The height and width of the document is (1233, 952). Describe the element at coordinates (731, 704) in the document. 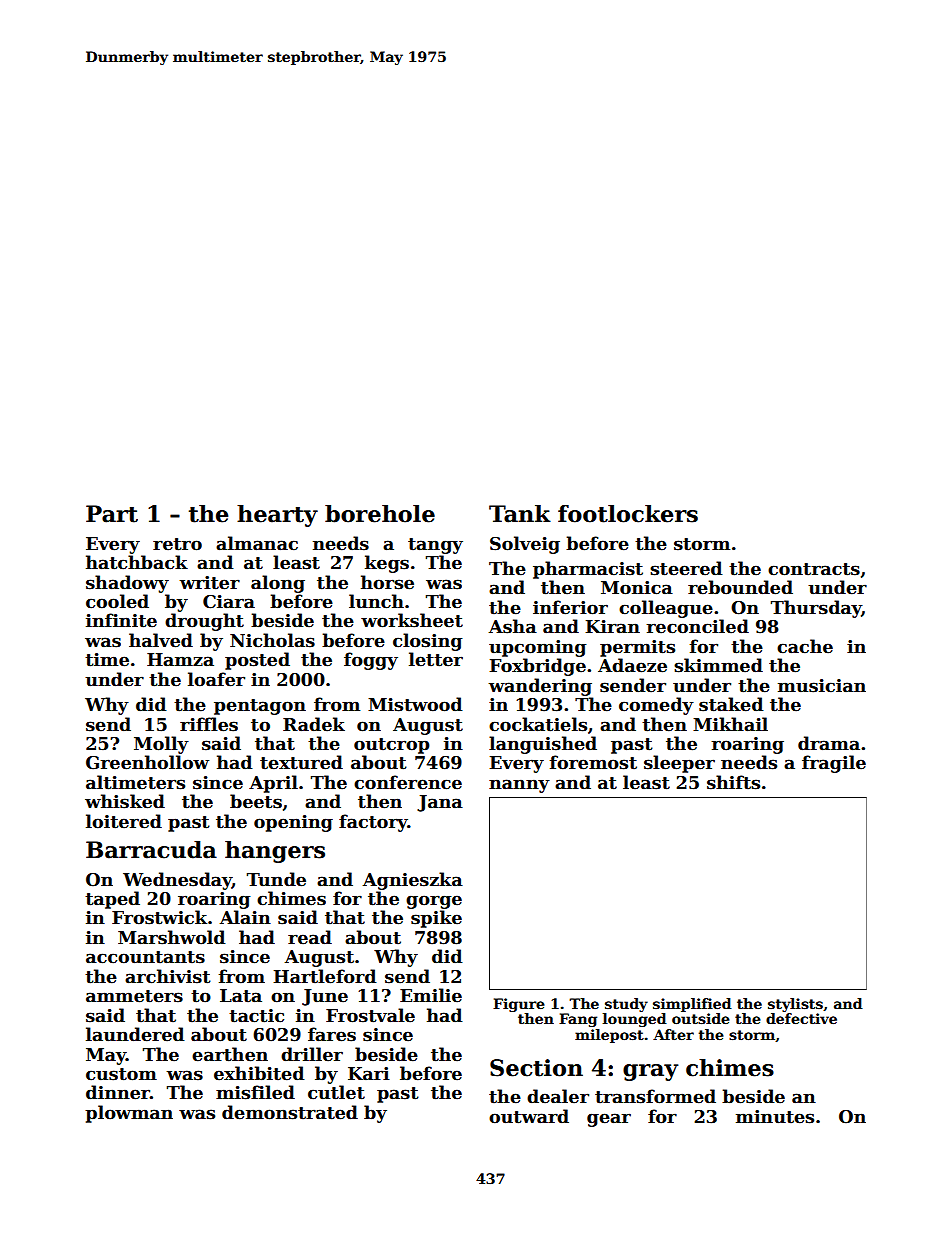

I see `staked` at that location.
